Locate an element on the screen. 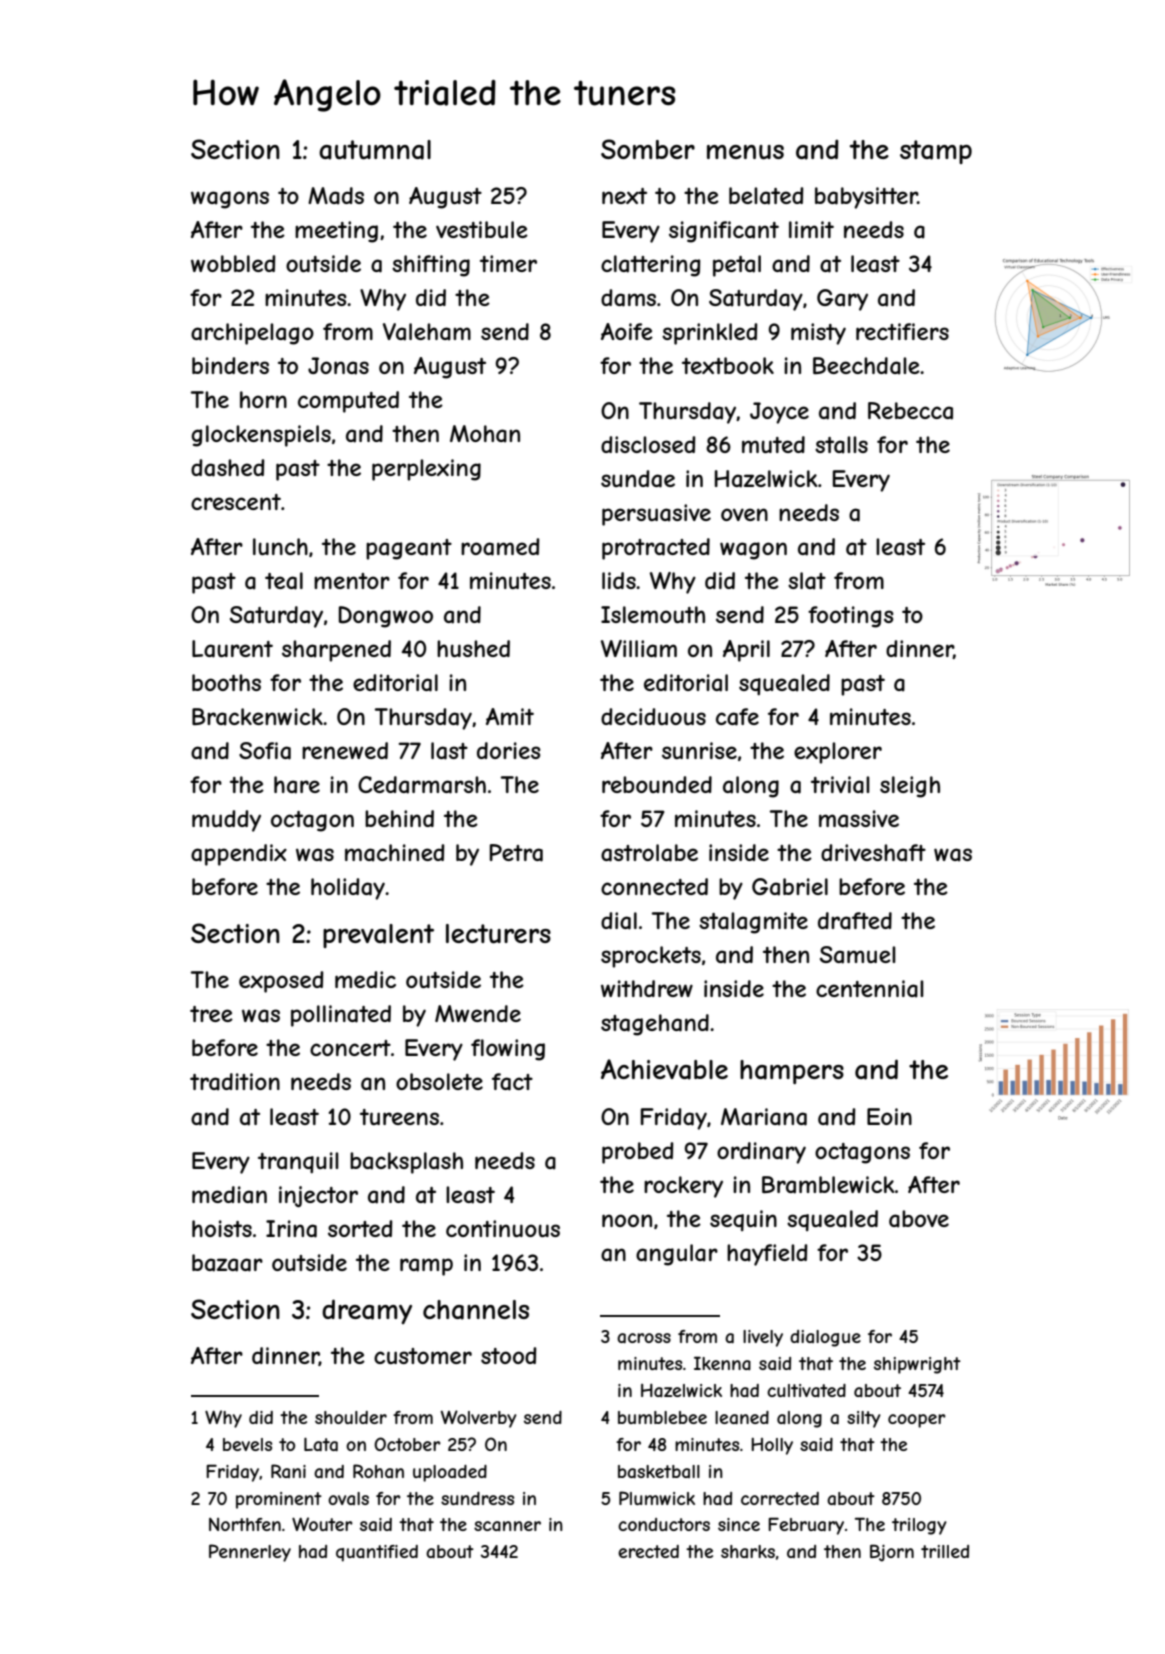 Image resolution: width=1165 pixels, height=1654 pixels. cooper is located at coordinates (917, 1421).
